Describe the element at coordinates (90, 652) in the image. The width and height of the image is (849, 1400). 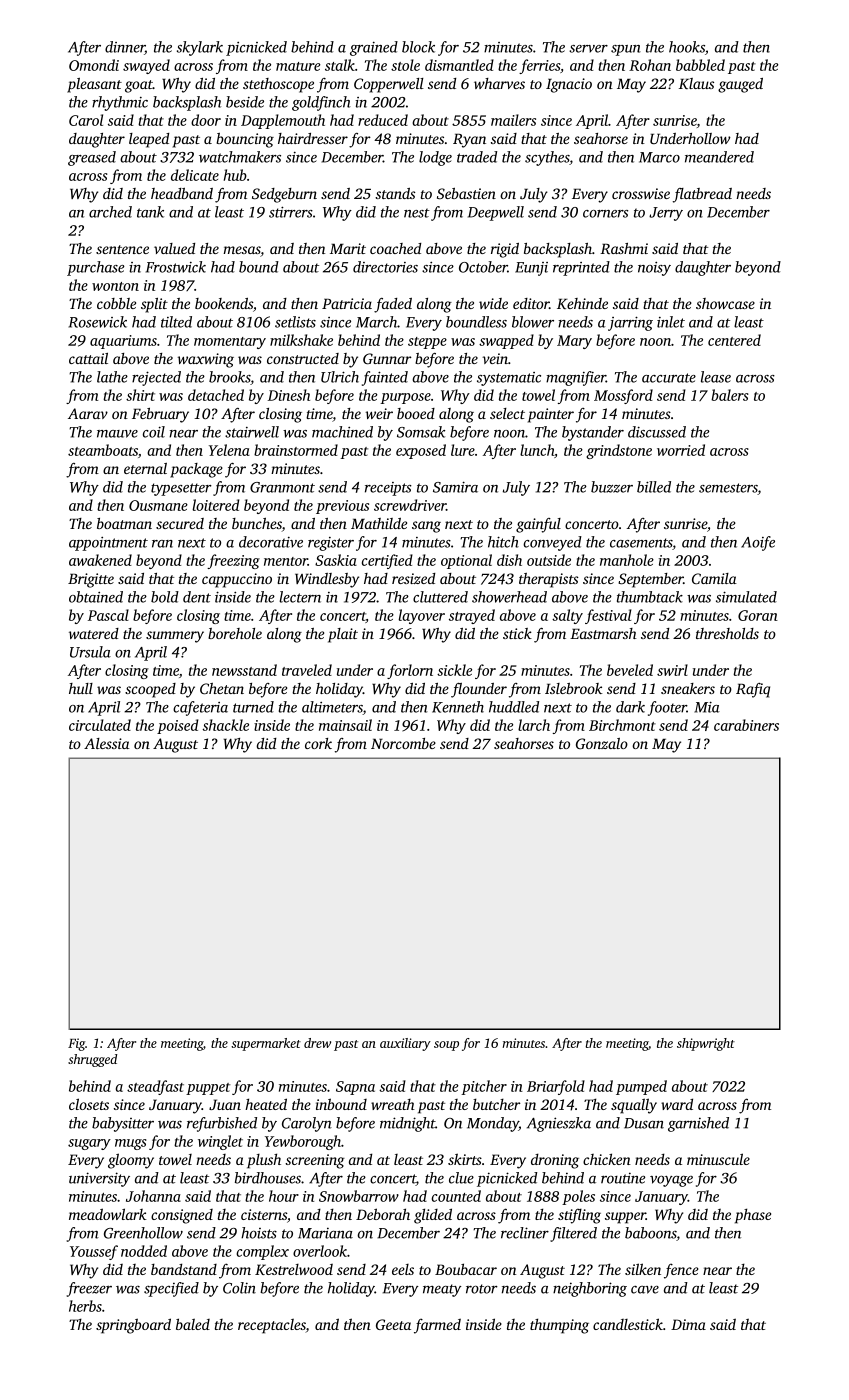
I see `Ursula` at that location.
